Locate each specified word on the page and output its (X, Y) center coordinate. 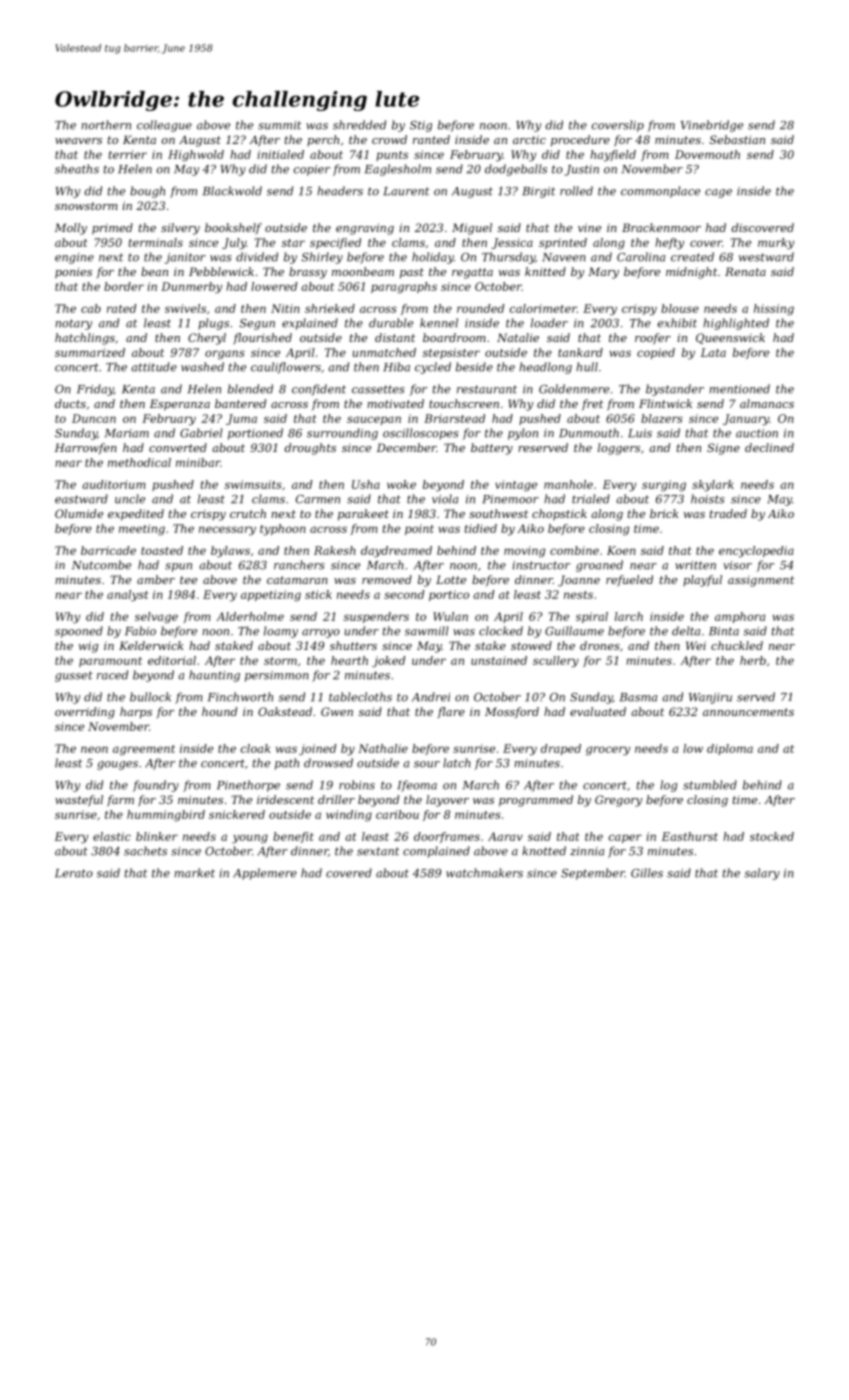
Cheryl (207, 339)
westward (766, 257)
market (194, 873)
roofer (653, 339)
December (407, 447)
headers (340, 191)
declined (769, 447)
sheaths (77, 169)
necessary (227, 531)
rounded (481, 308)
